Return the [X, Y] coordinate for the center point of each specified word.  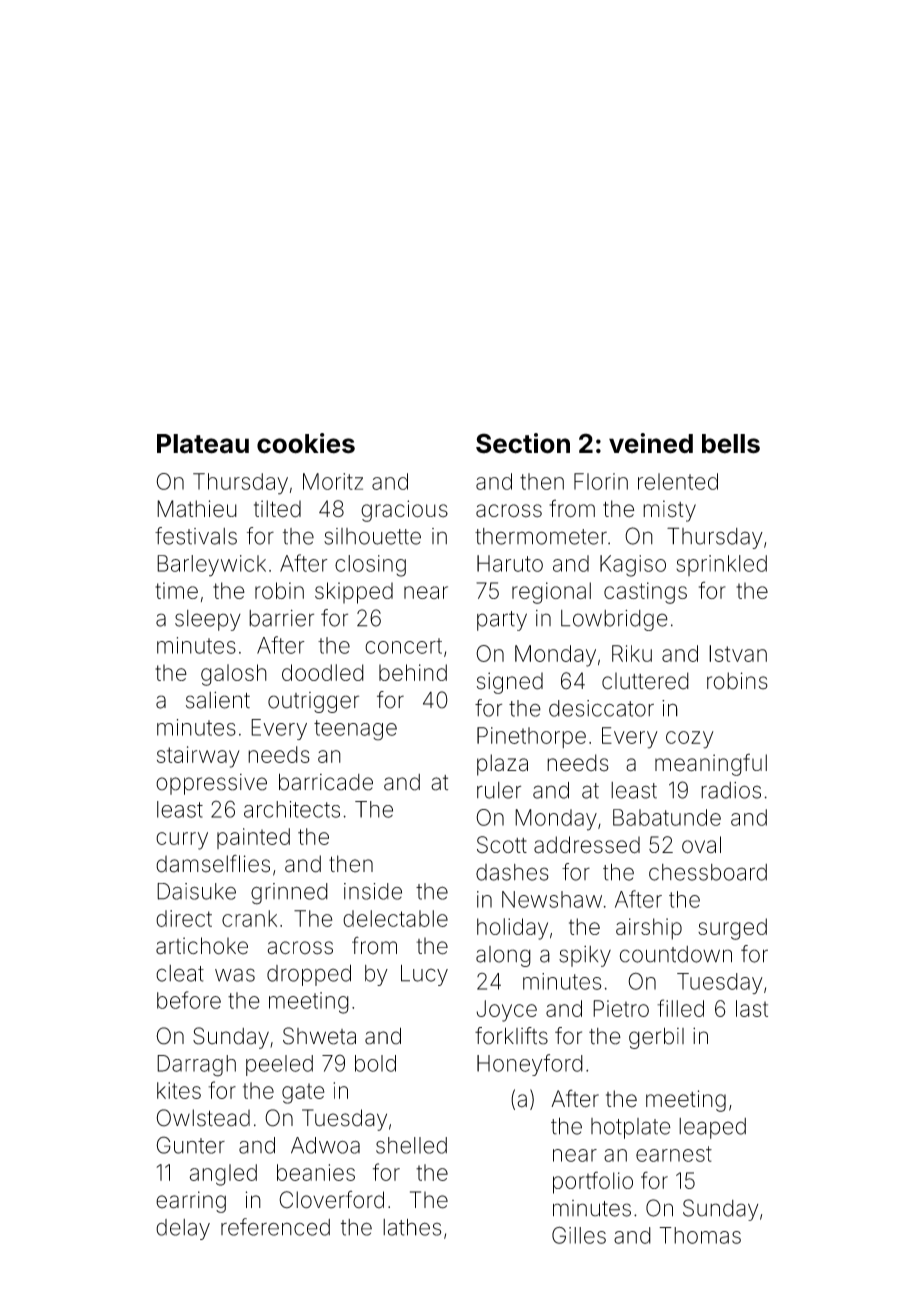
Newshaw [552, 899]
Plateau [203, 444]
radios [731, 790]
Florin [601, 481]
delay [183, 1229]
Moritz [333, 481]
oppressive [211, 784]
